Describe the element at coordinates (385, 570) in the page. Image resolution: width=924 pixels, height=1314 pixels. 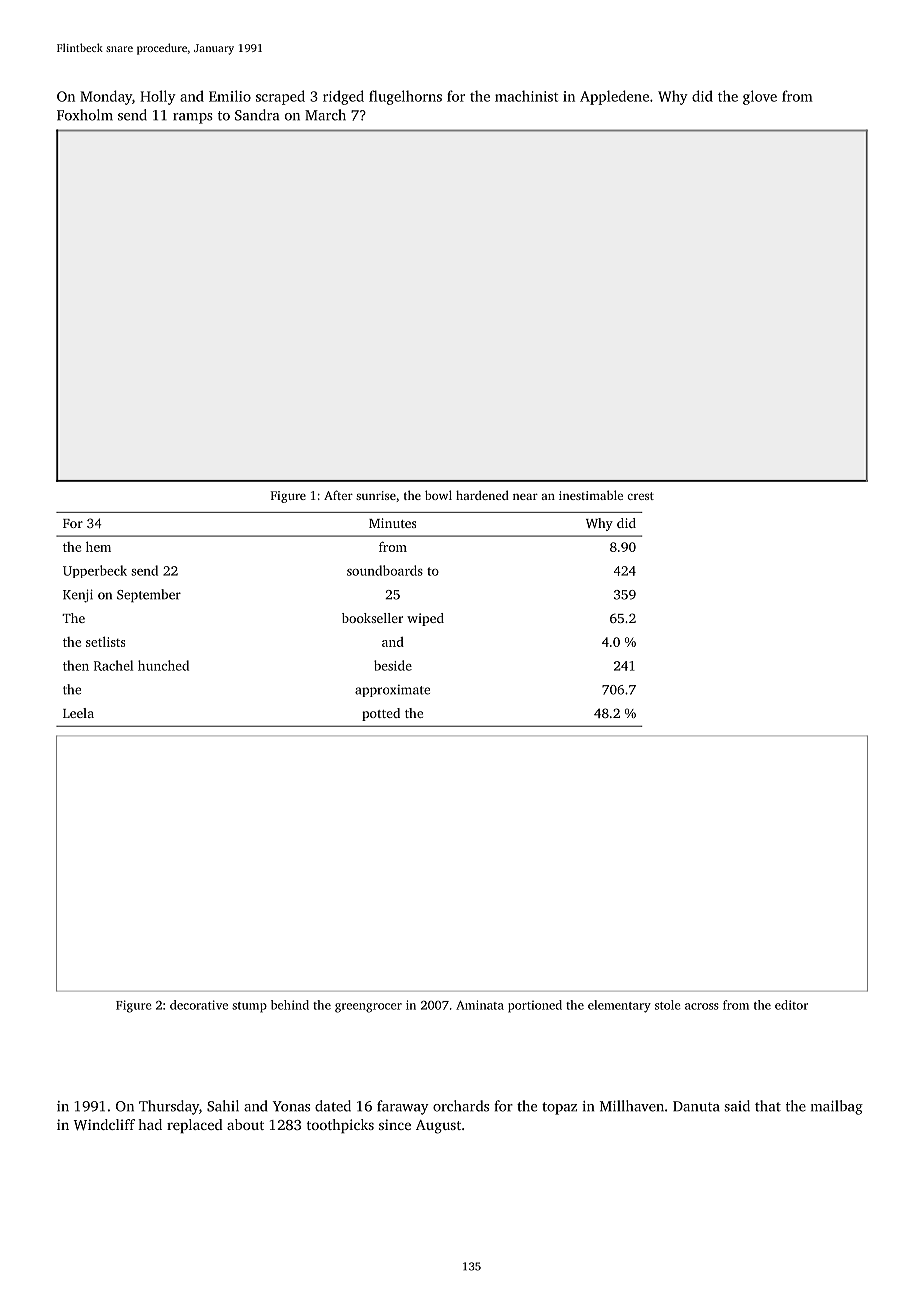
I see `soundboards` at that location.
